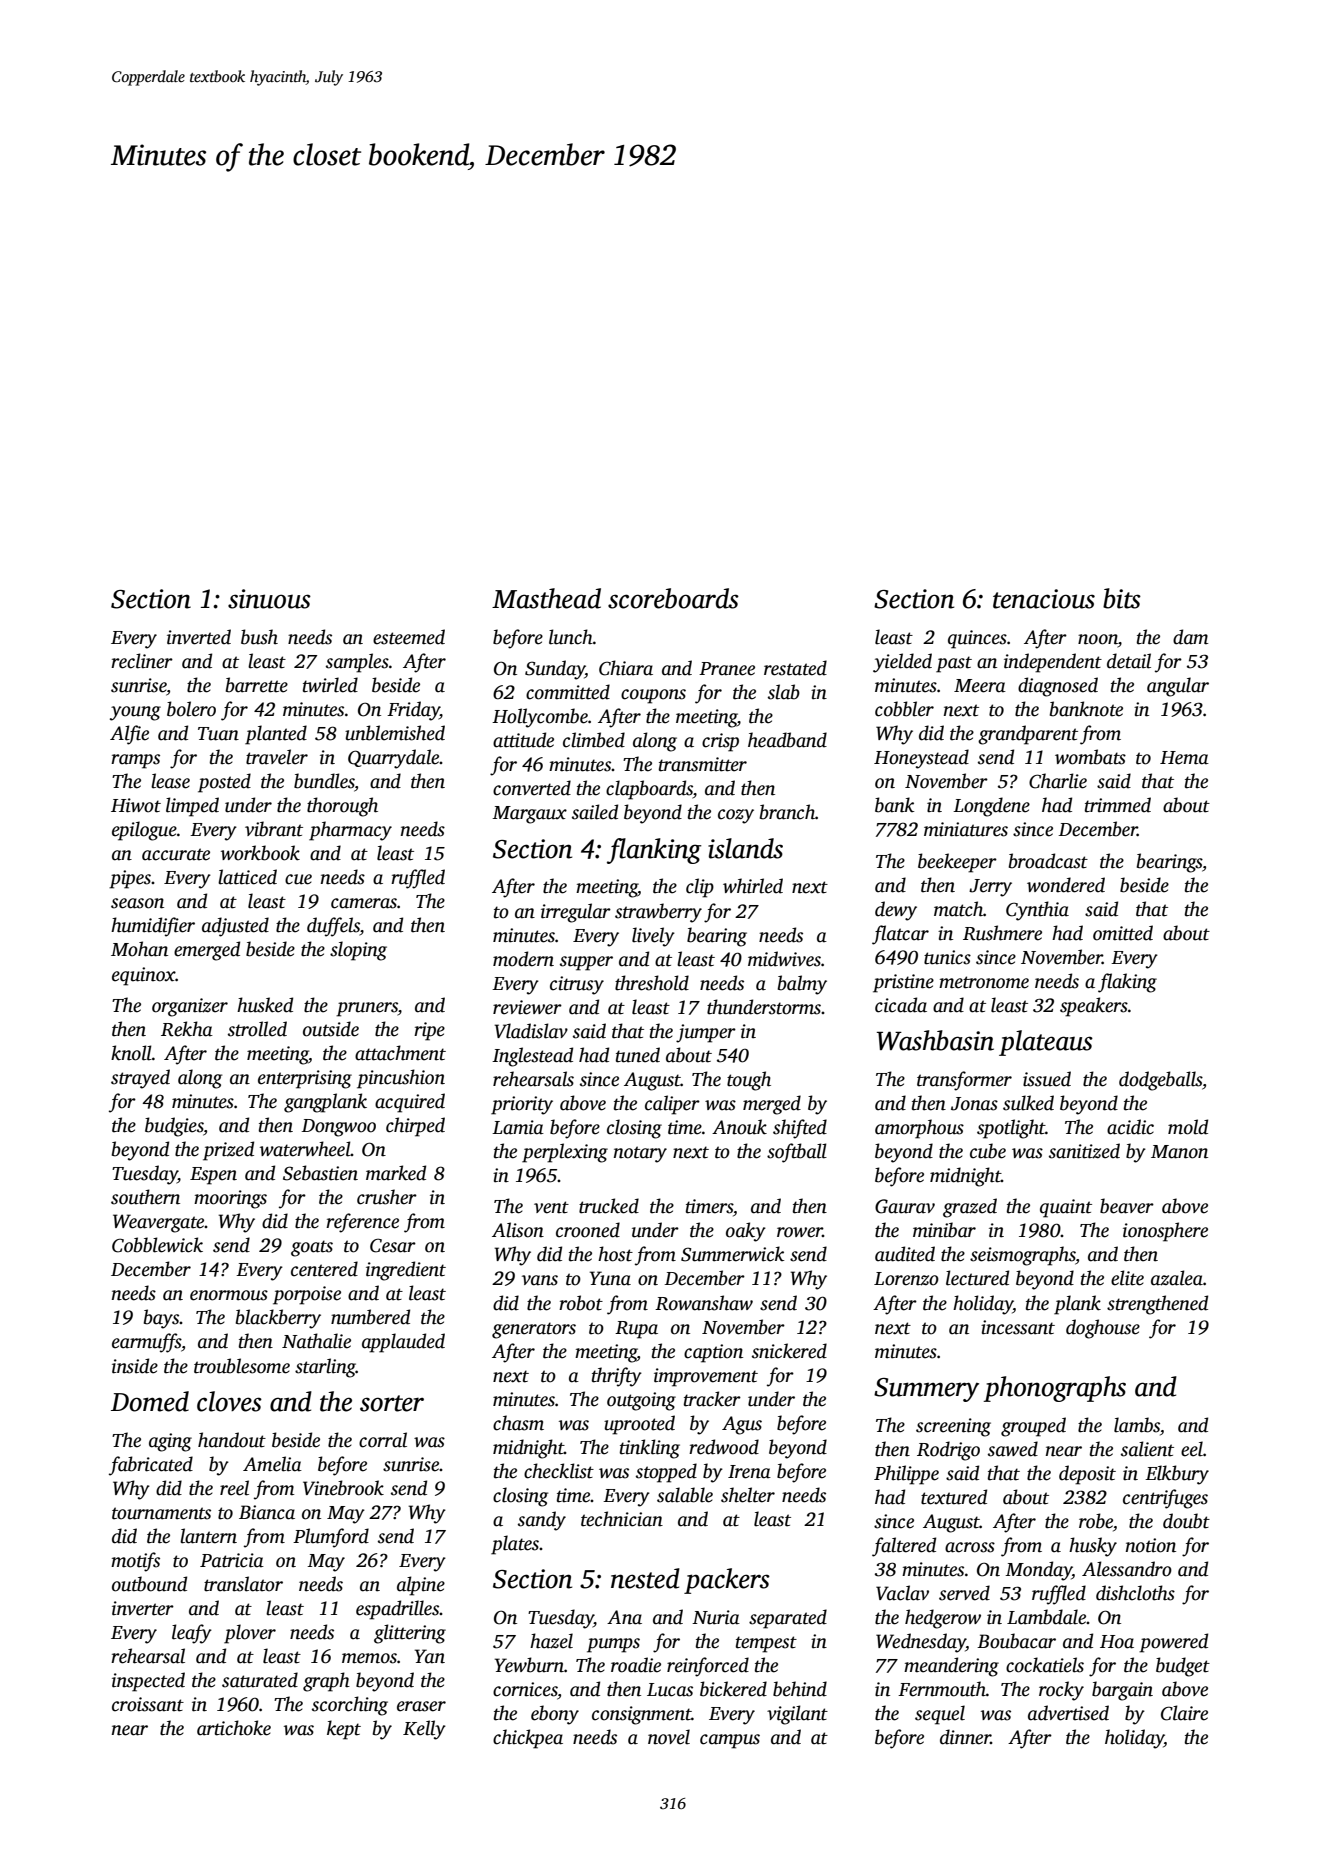 The height and width of the screenshot is (1866, 1320). Describe the element at coordinates (525, 1689) in the screenshot. I see `cornices` at that location.
